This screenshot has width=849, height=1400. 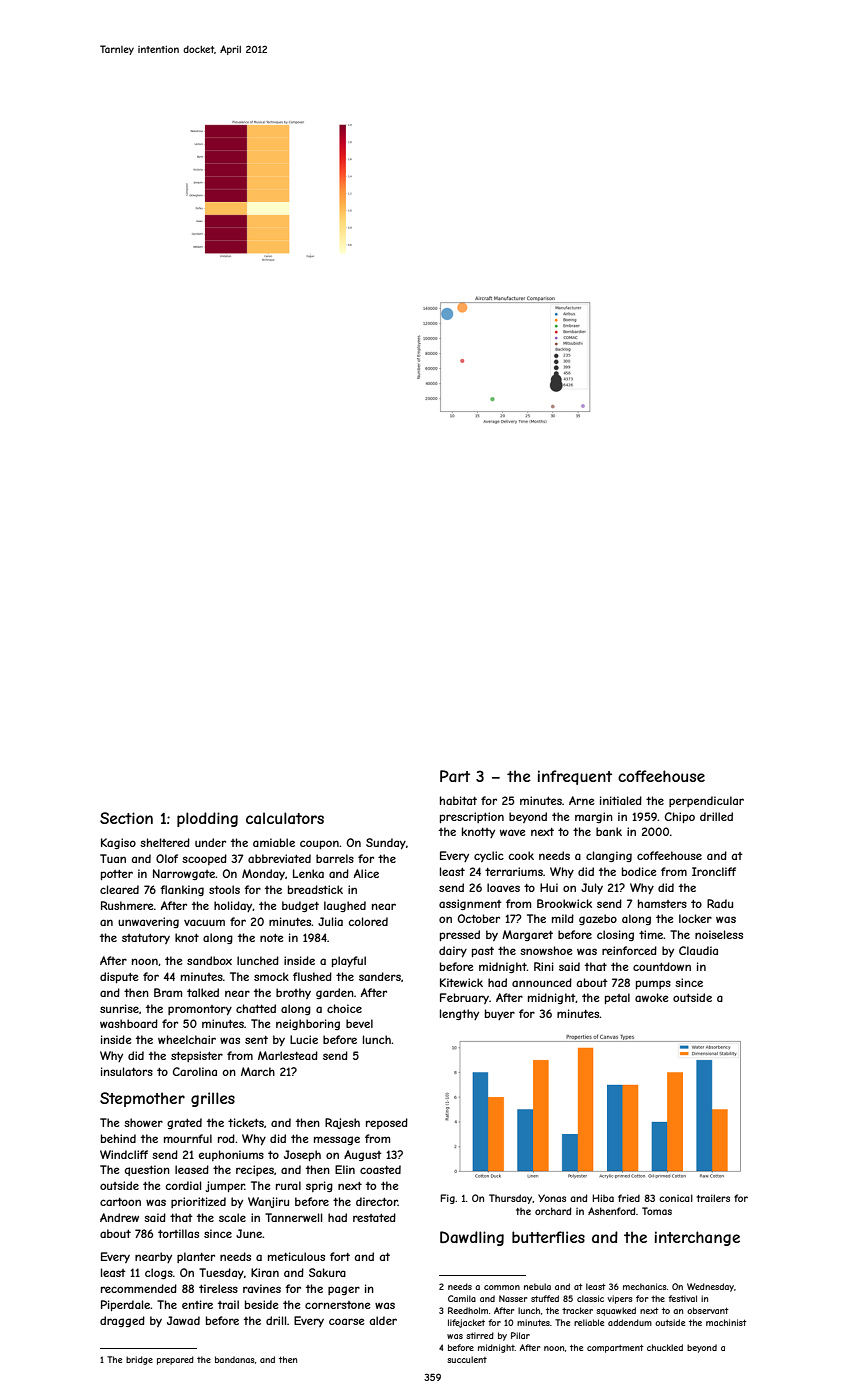 What do you see at coordinates (676, 1198) in the screenshot?
I see `conical` at bounding box center [676, 1198].
